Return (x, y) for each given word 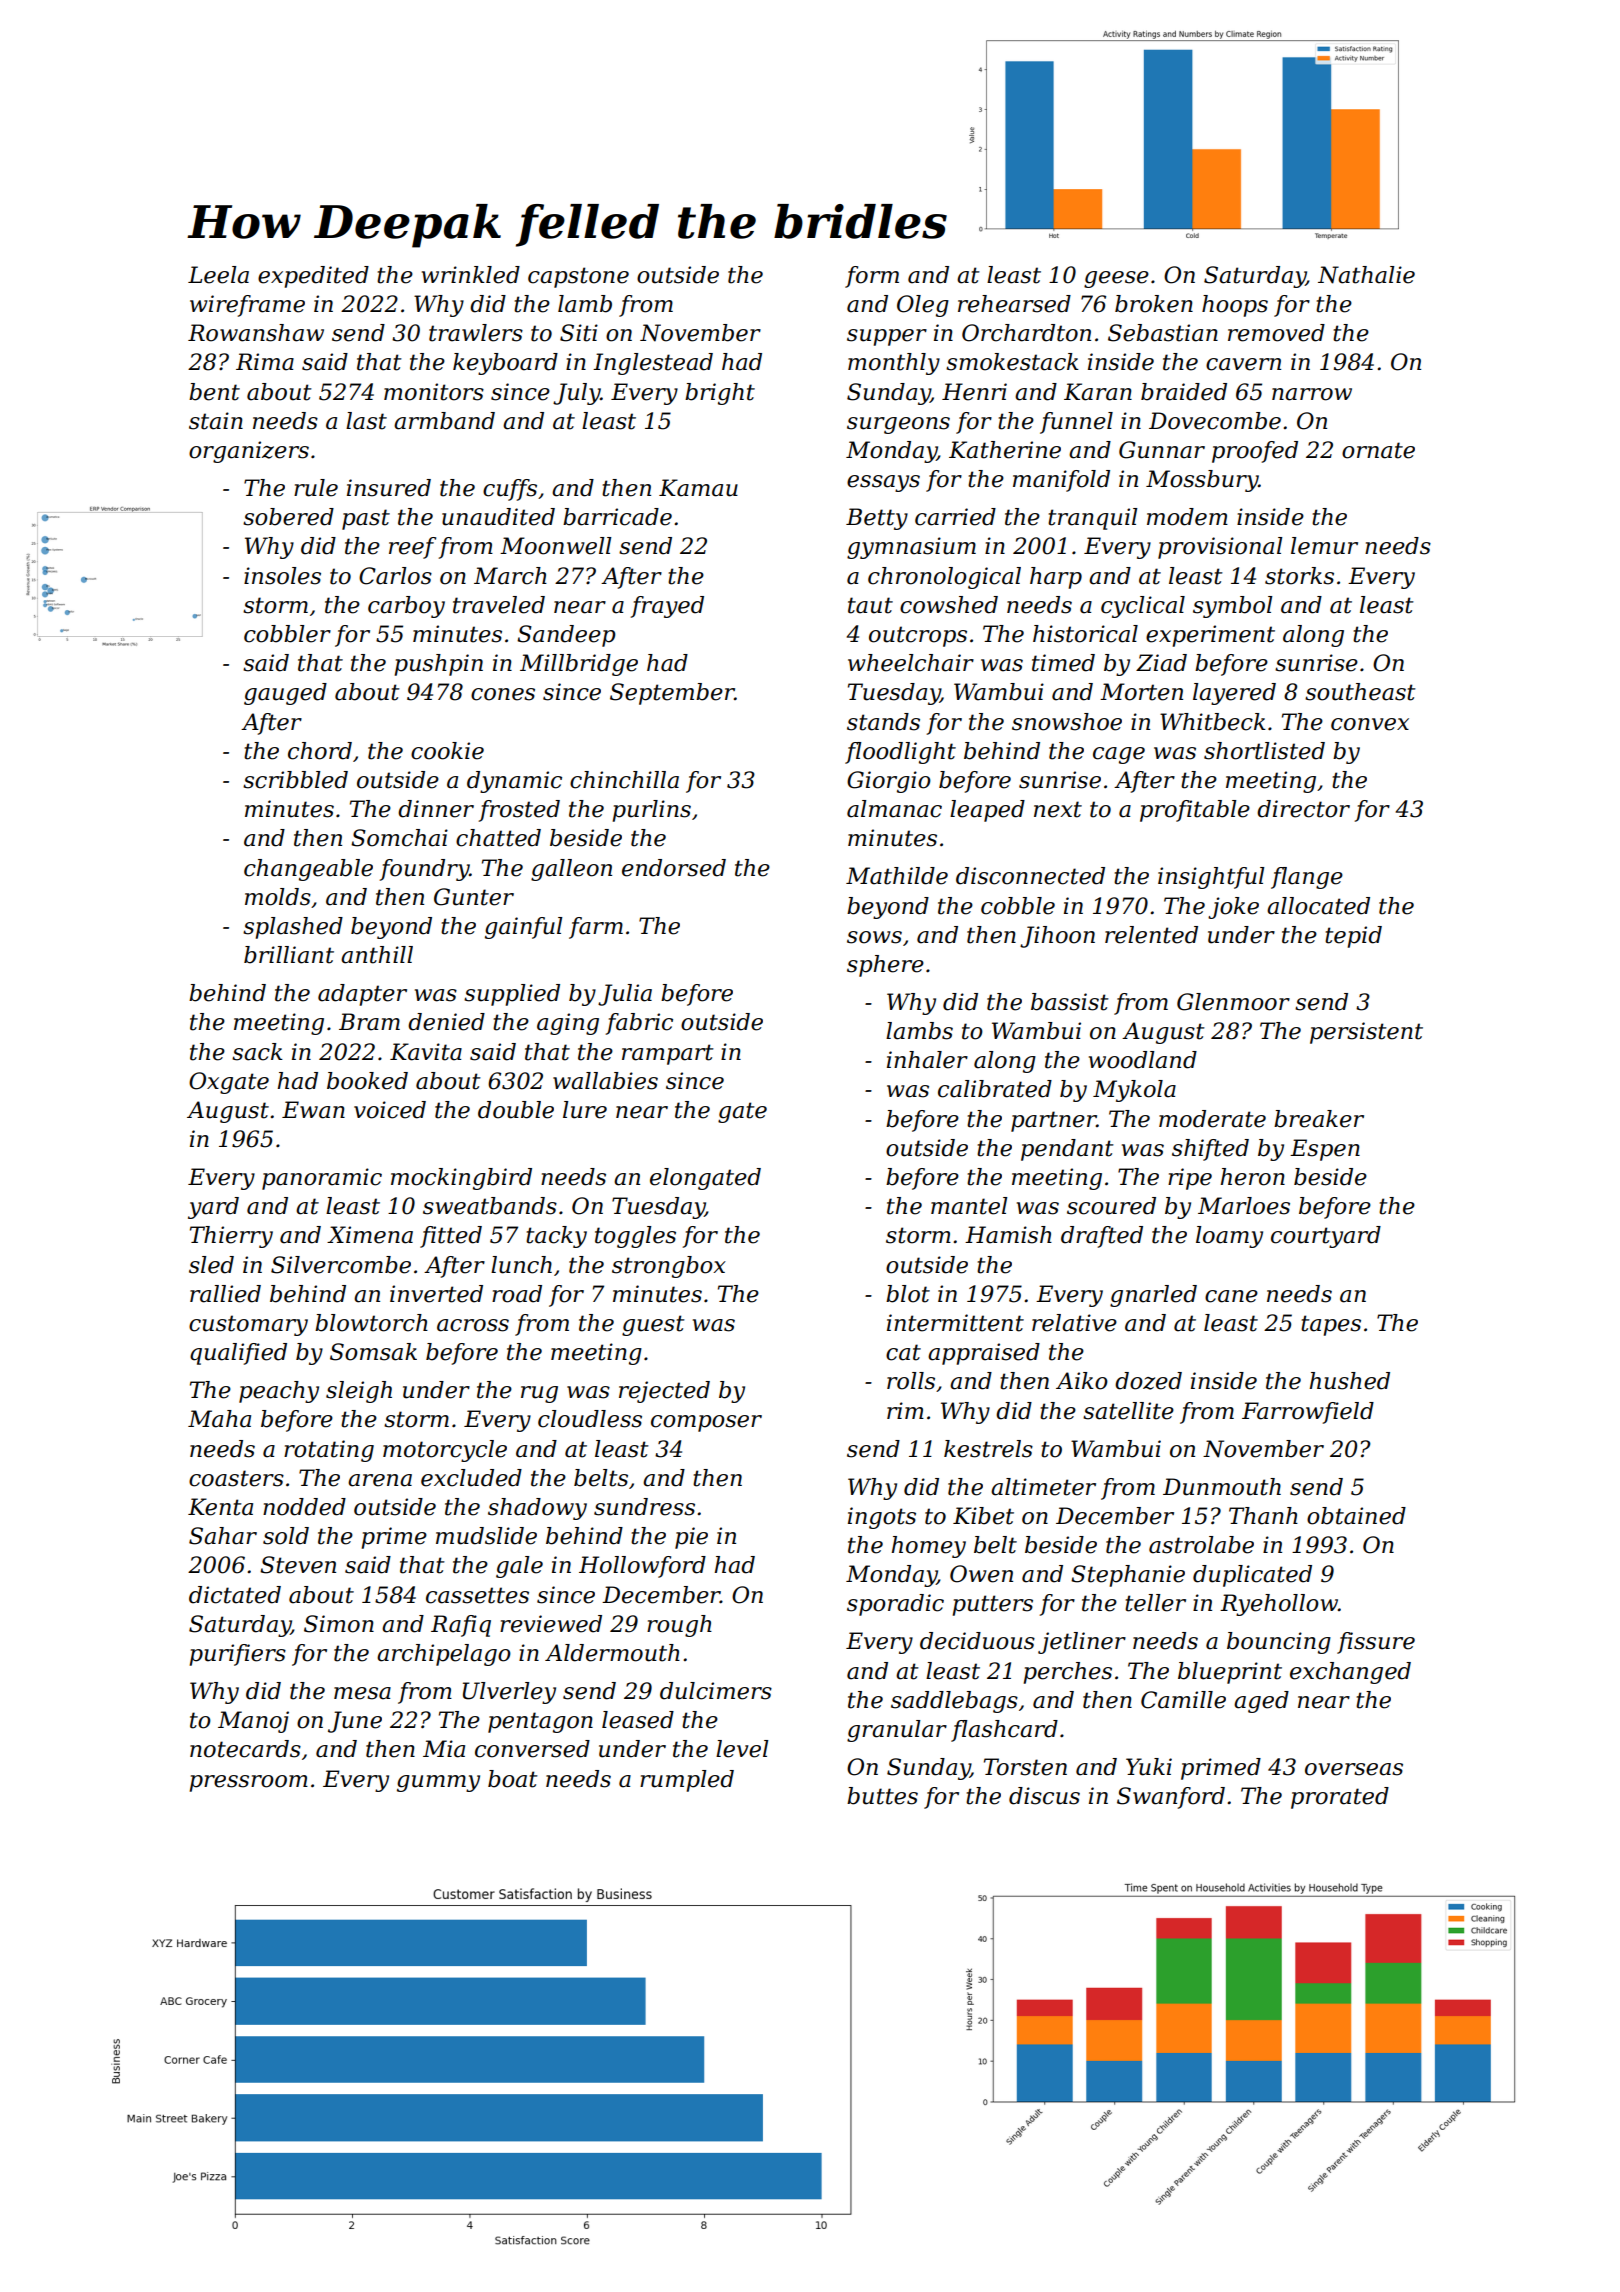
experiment (1210, 636)
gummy (438, 1783)
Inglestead (653, 364)
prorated (1340, 1798)
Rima (265, 362)
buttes (882, 1796)
